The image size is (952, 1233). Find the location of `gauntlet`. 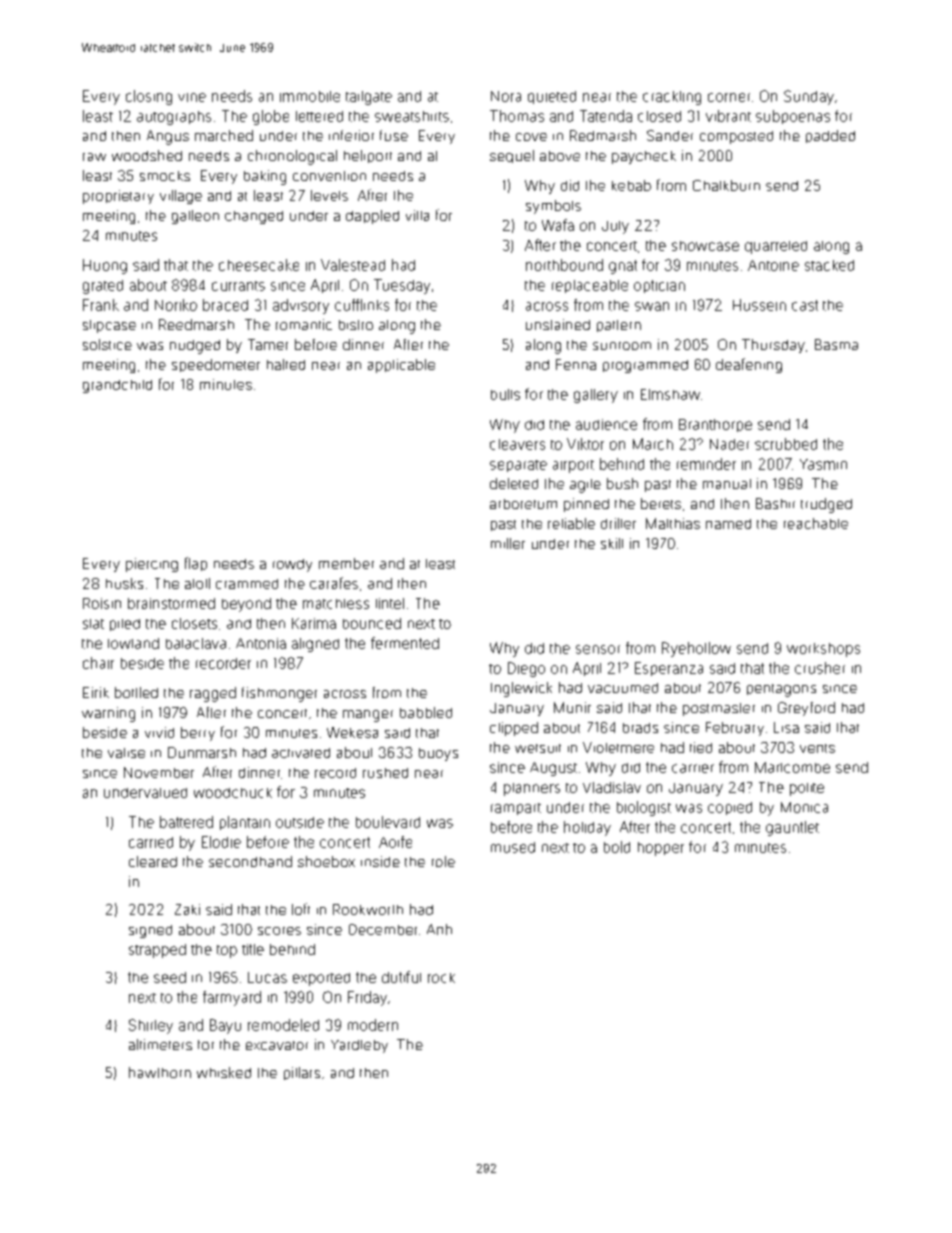

gauntlet is located at coordinates (792, 828).
